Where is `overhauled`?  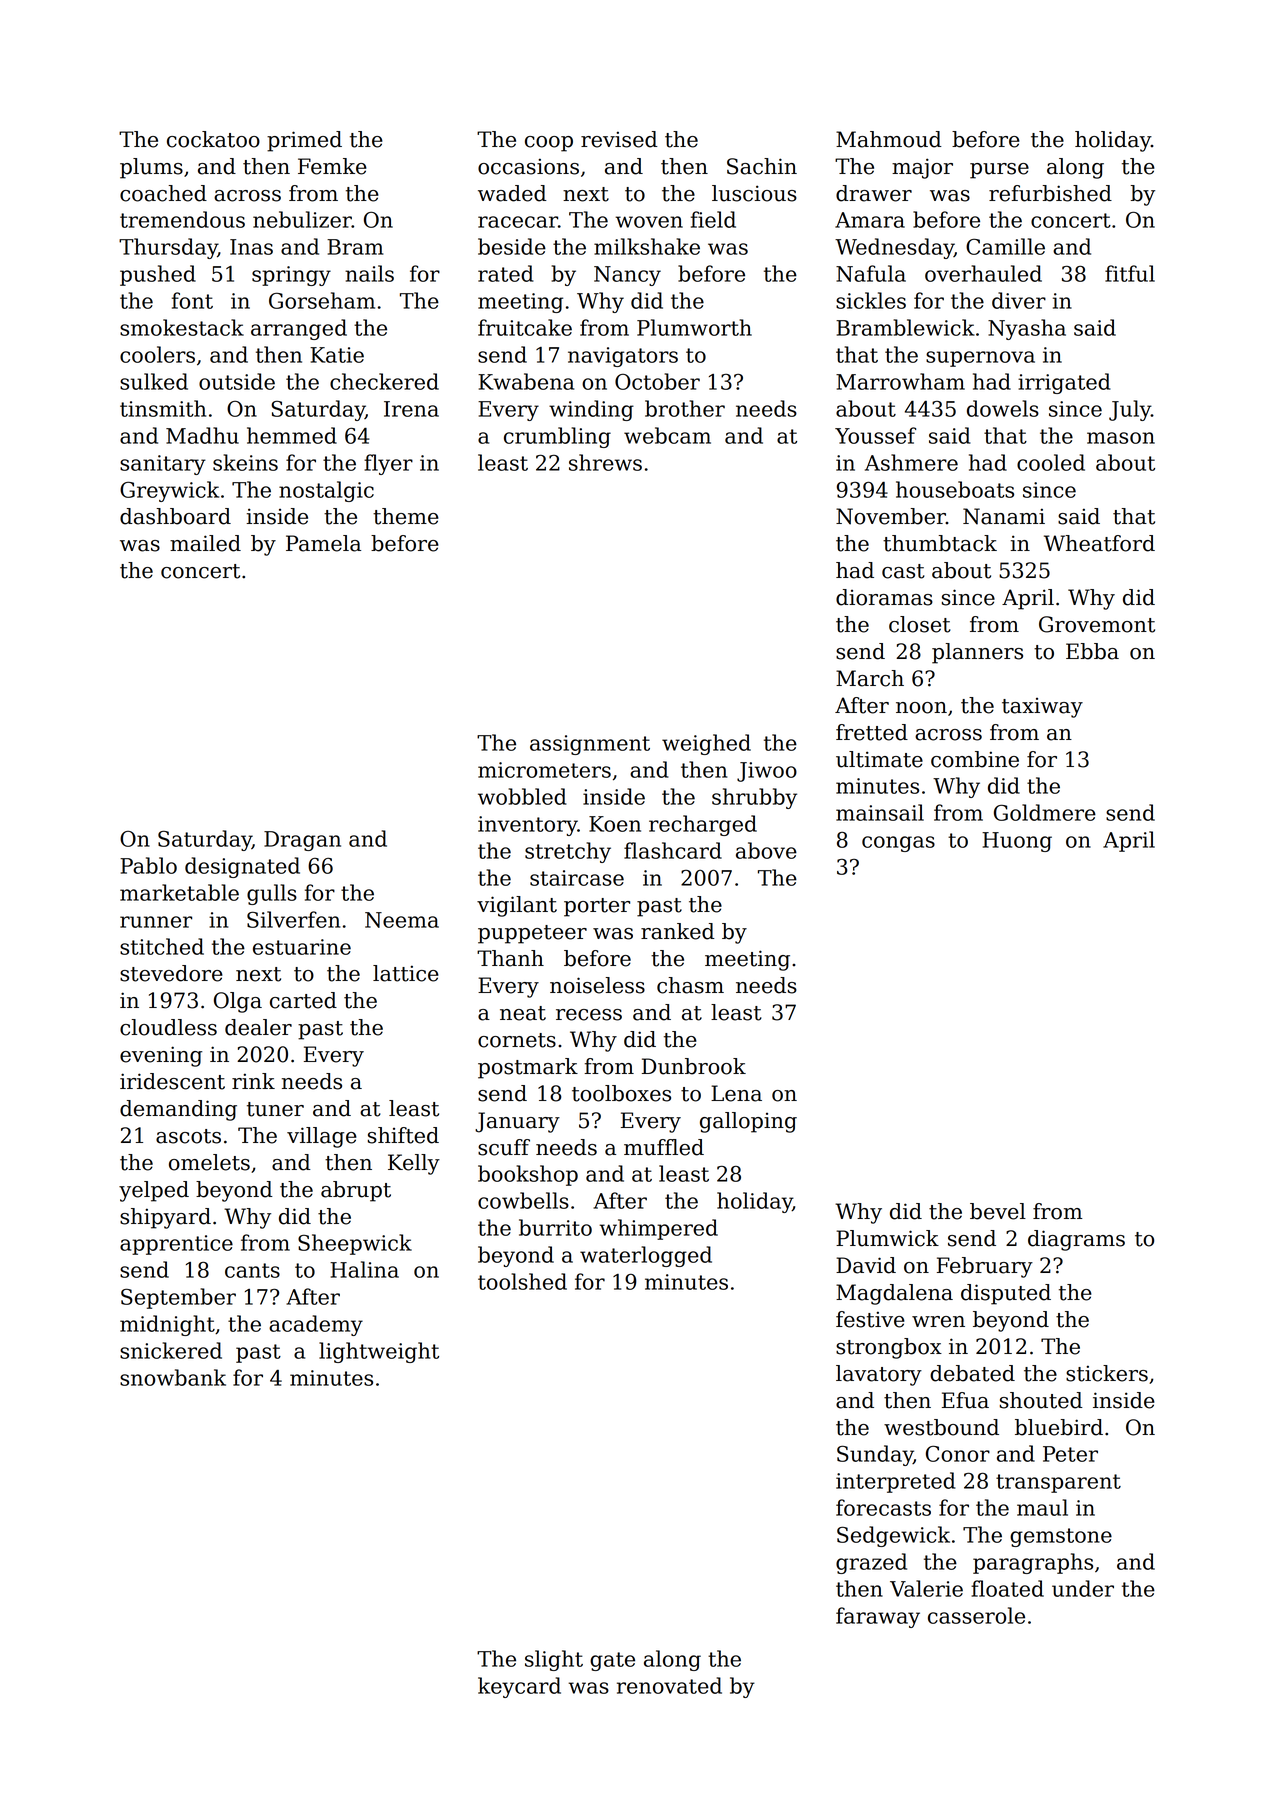 overhauled is located at coordinates (983, 273).
